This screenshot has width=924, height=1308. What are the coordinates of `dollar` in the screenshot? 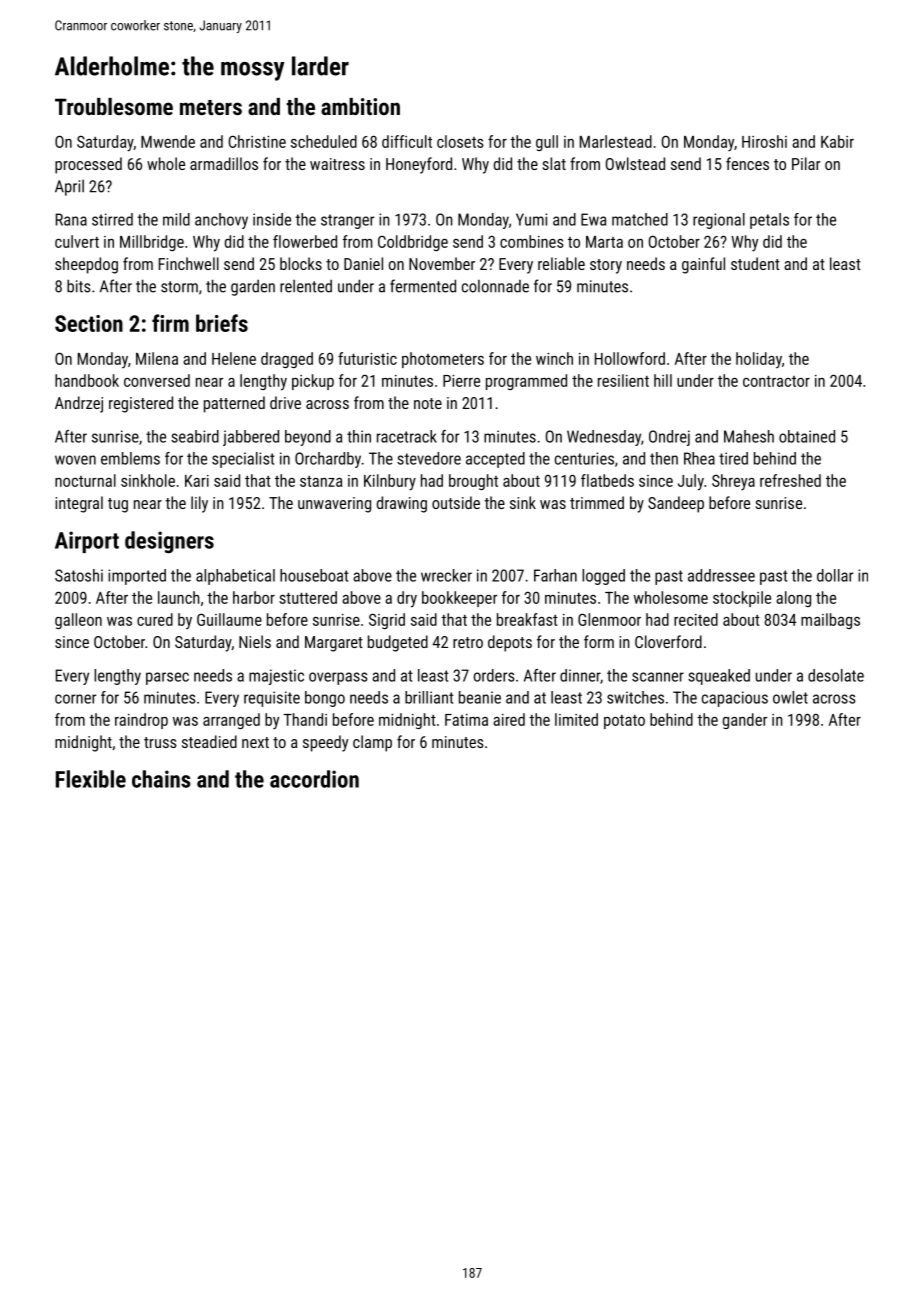 It's located at (835, 575).
